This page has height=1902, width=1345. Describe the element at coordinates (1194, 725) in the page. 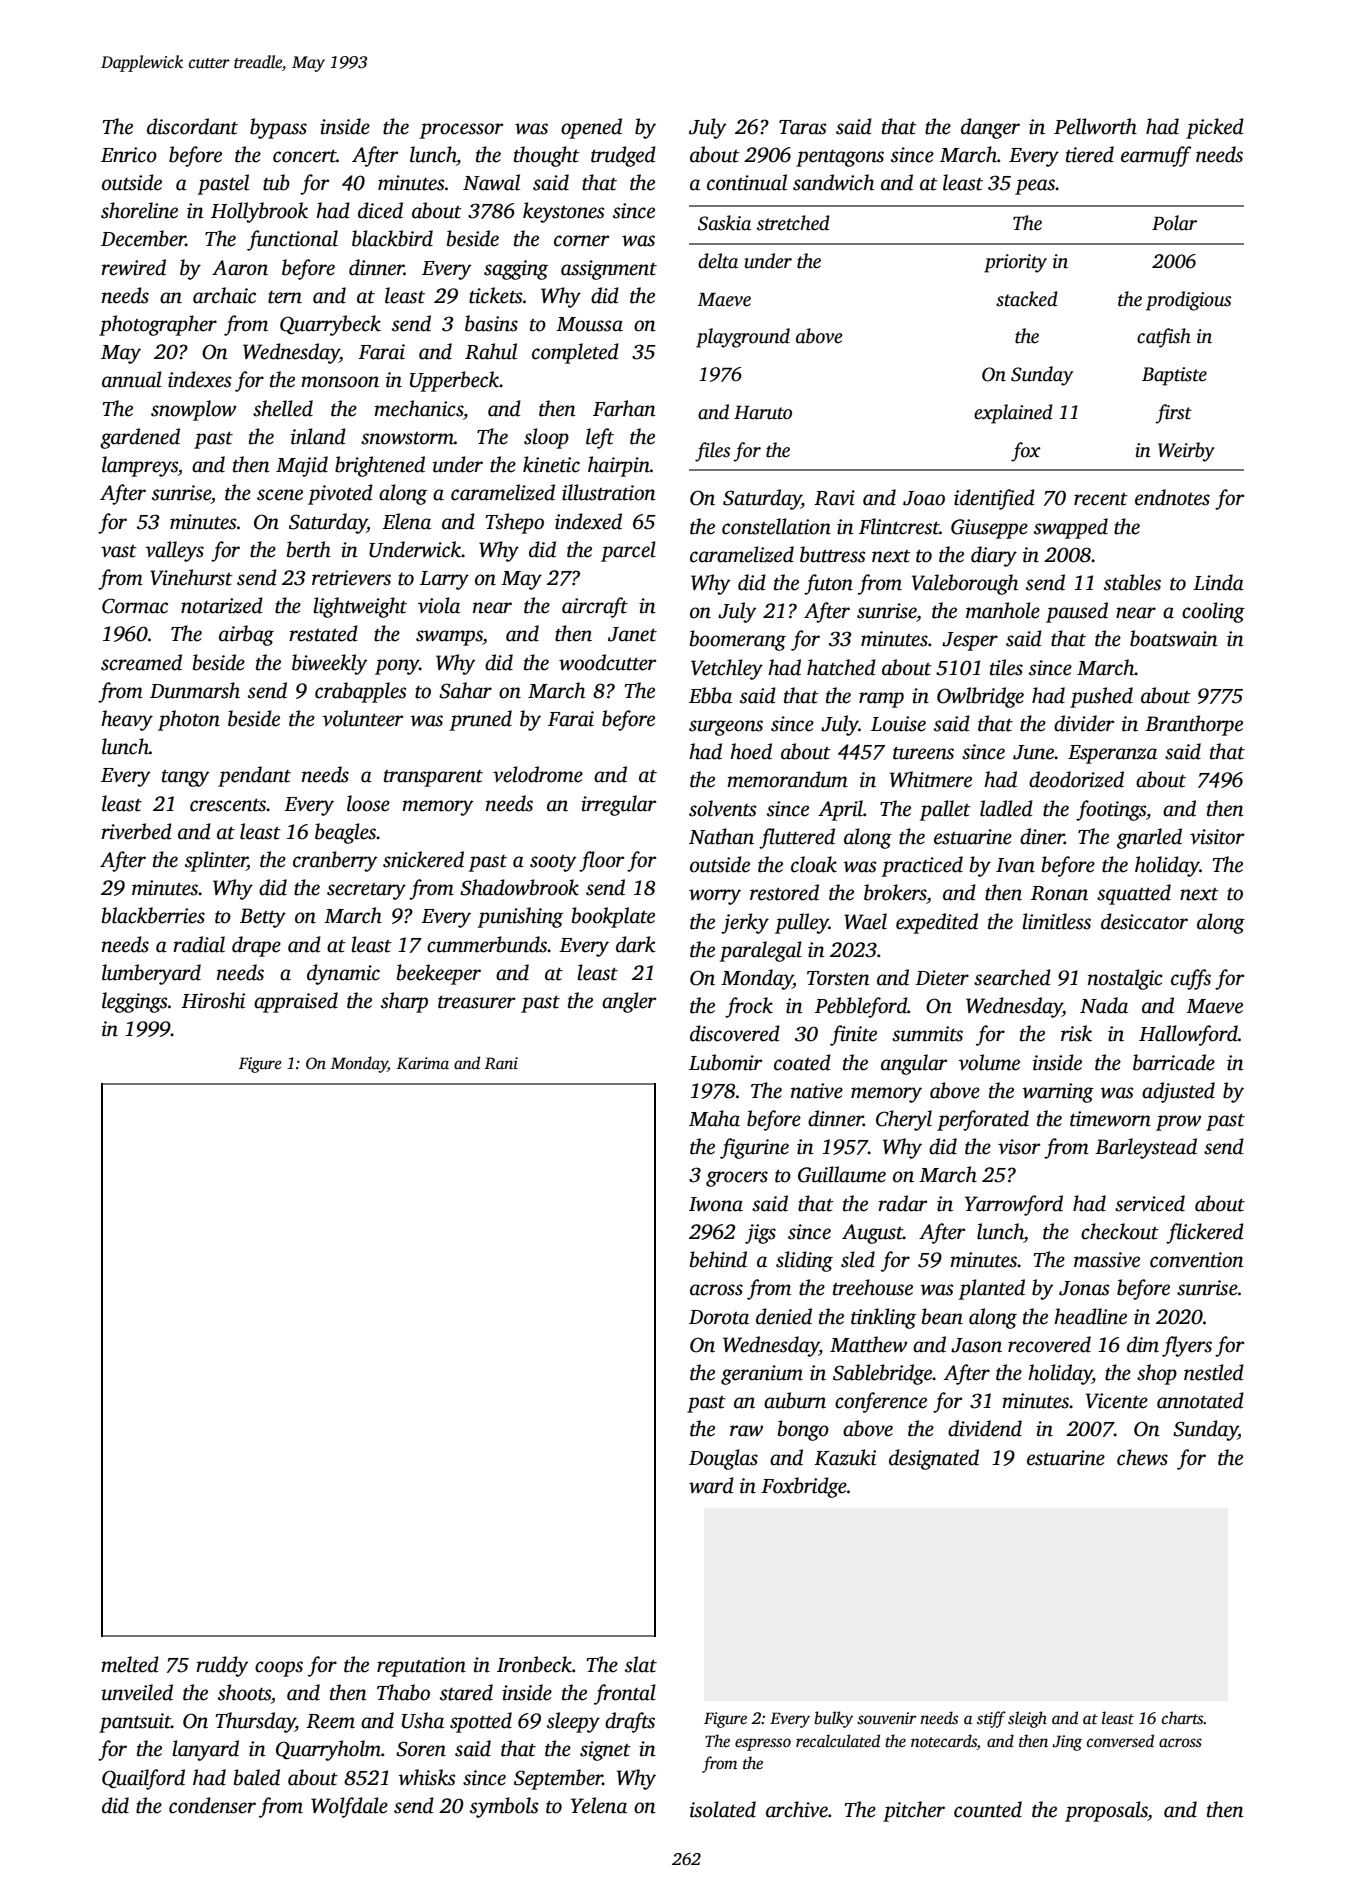

I see `Branthorpe` at that location.
